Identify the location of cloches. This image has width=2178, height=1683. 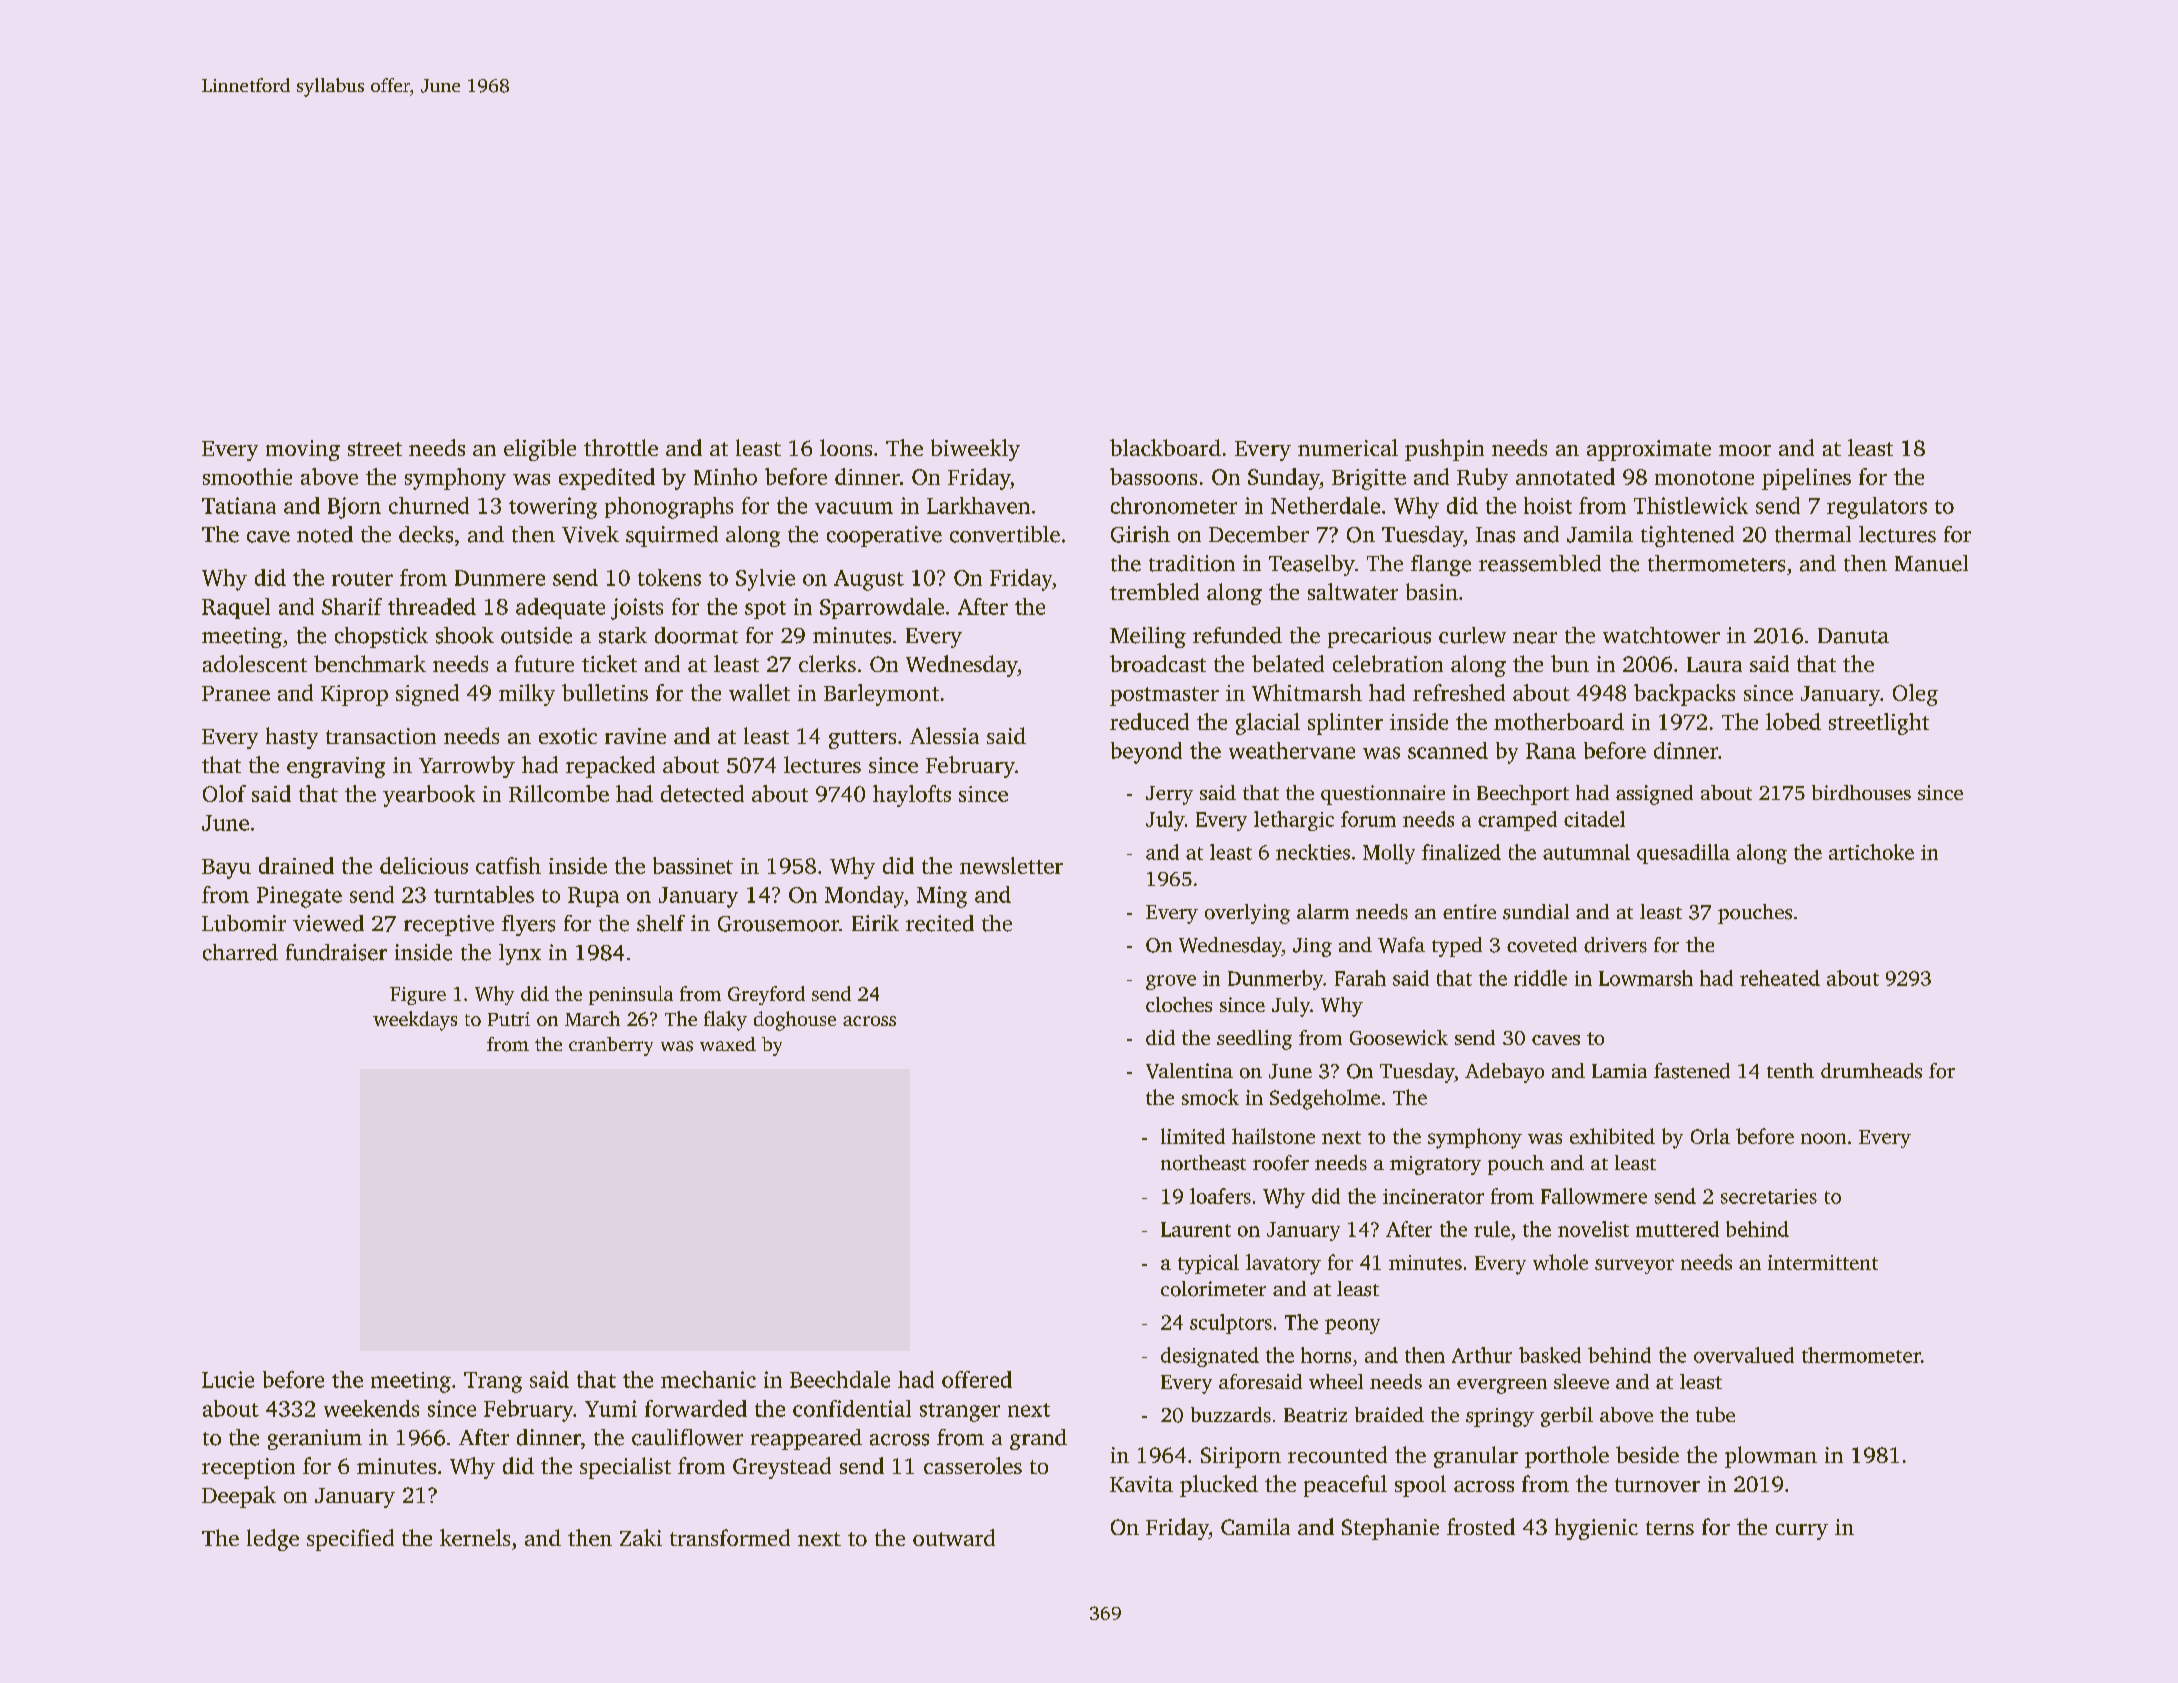
(1179, 1004).
